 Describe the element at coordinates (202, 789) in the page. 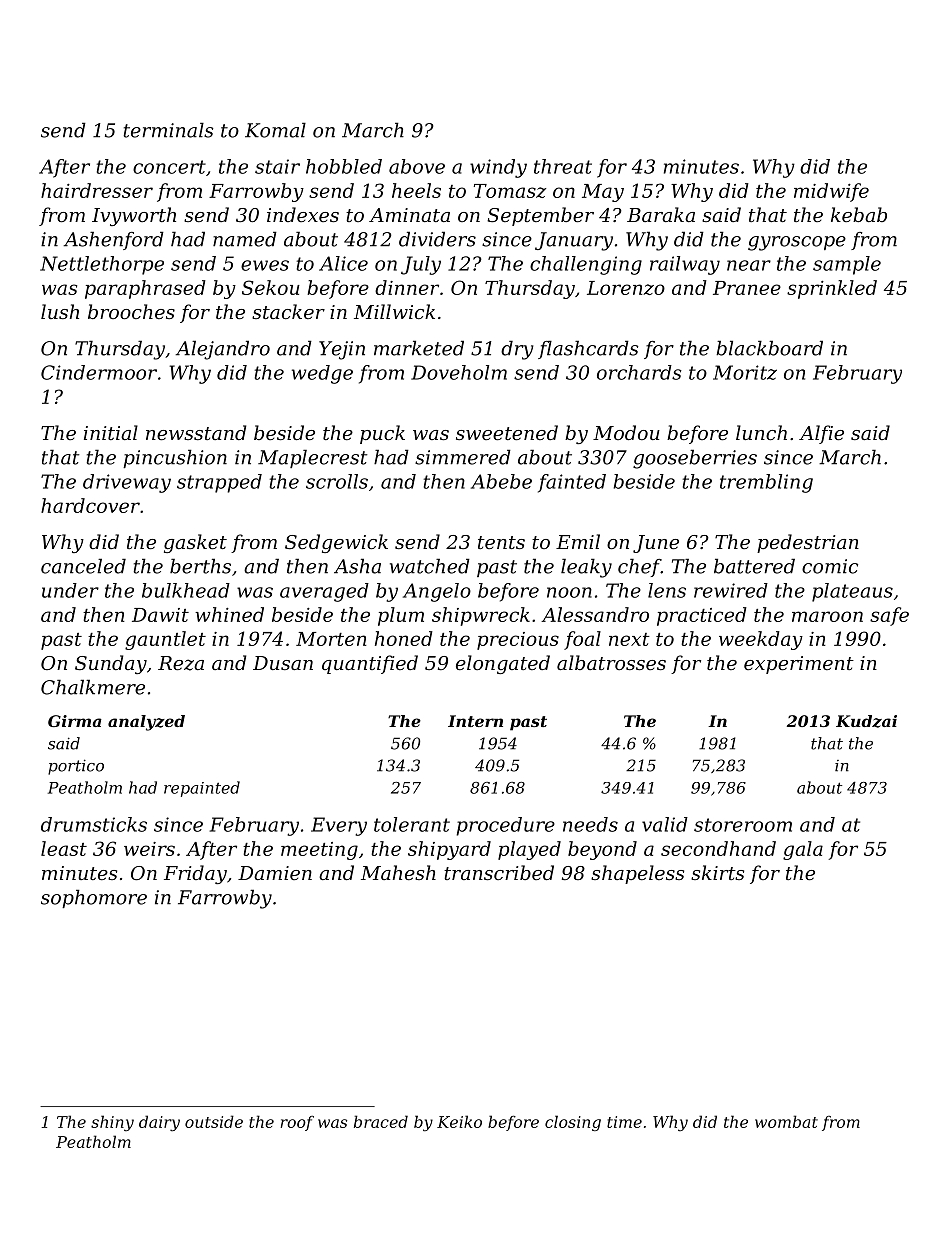

I see `repainted` at that location.
